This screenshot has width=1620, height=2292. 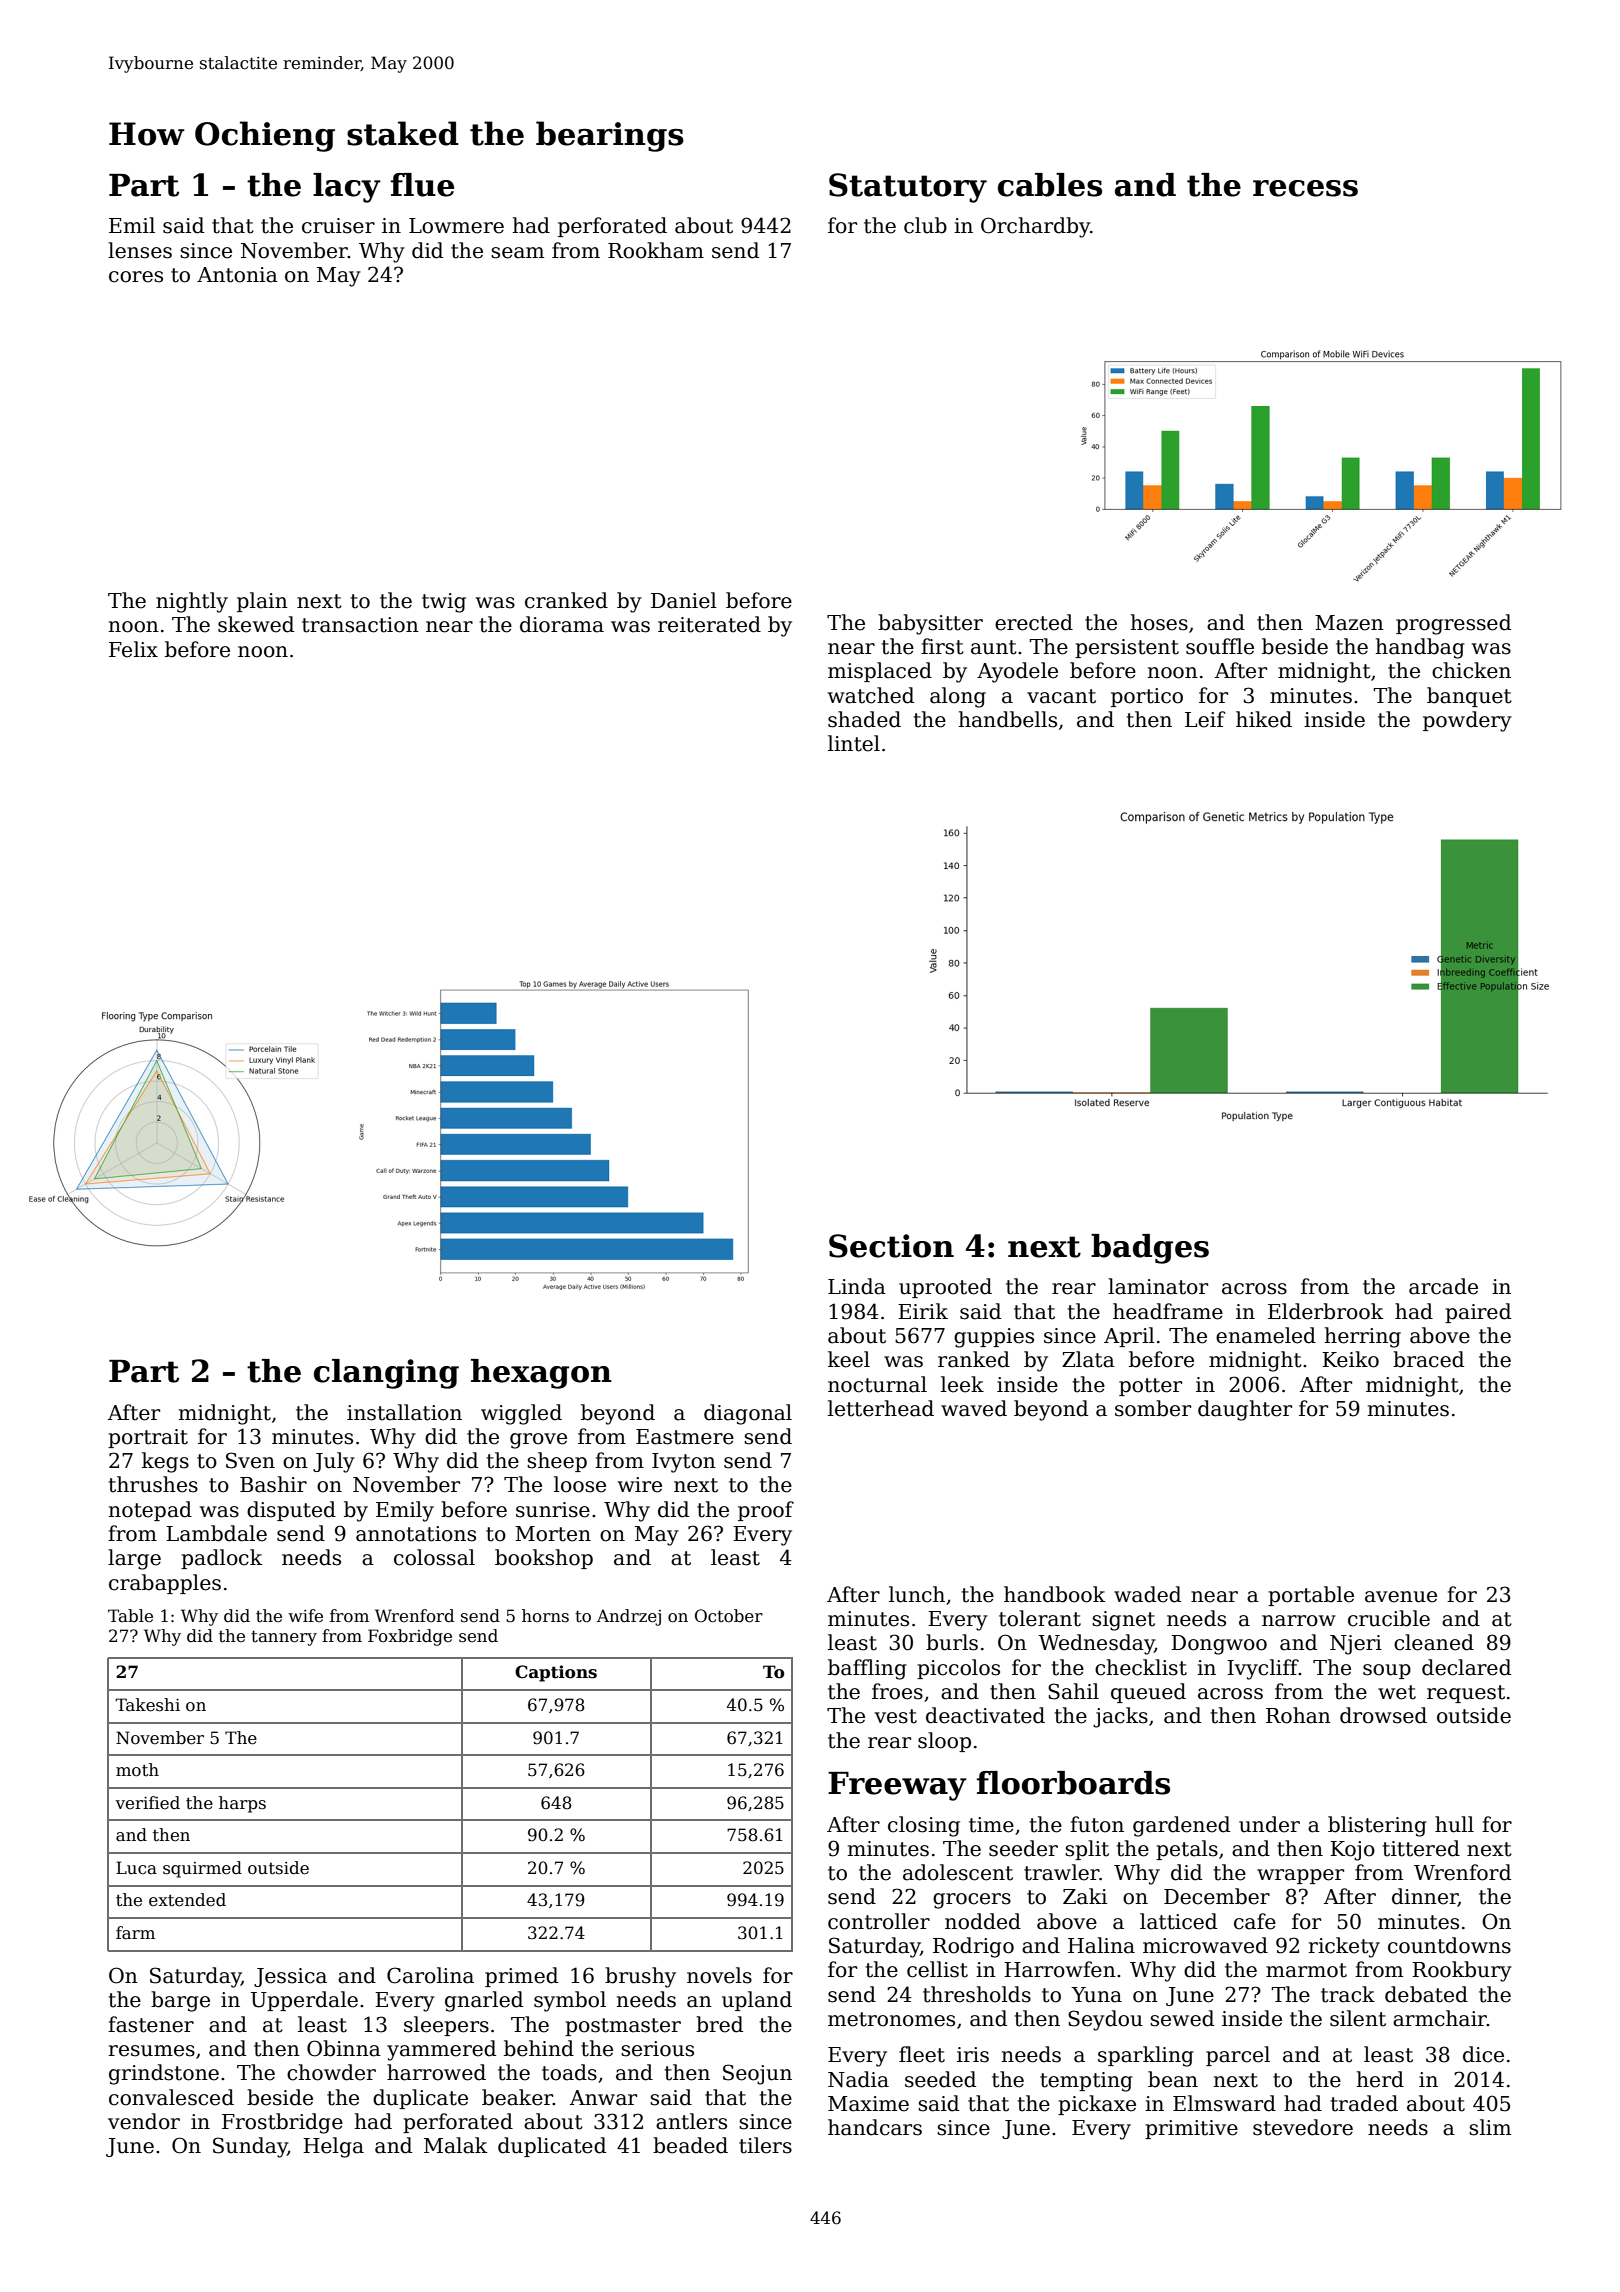 What do you see at coordinates (875, 2127) in the screenshot?
I see `handcars` at bounding box center [875, 2127].
